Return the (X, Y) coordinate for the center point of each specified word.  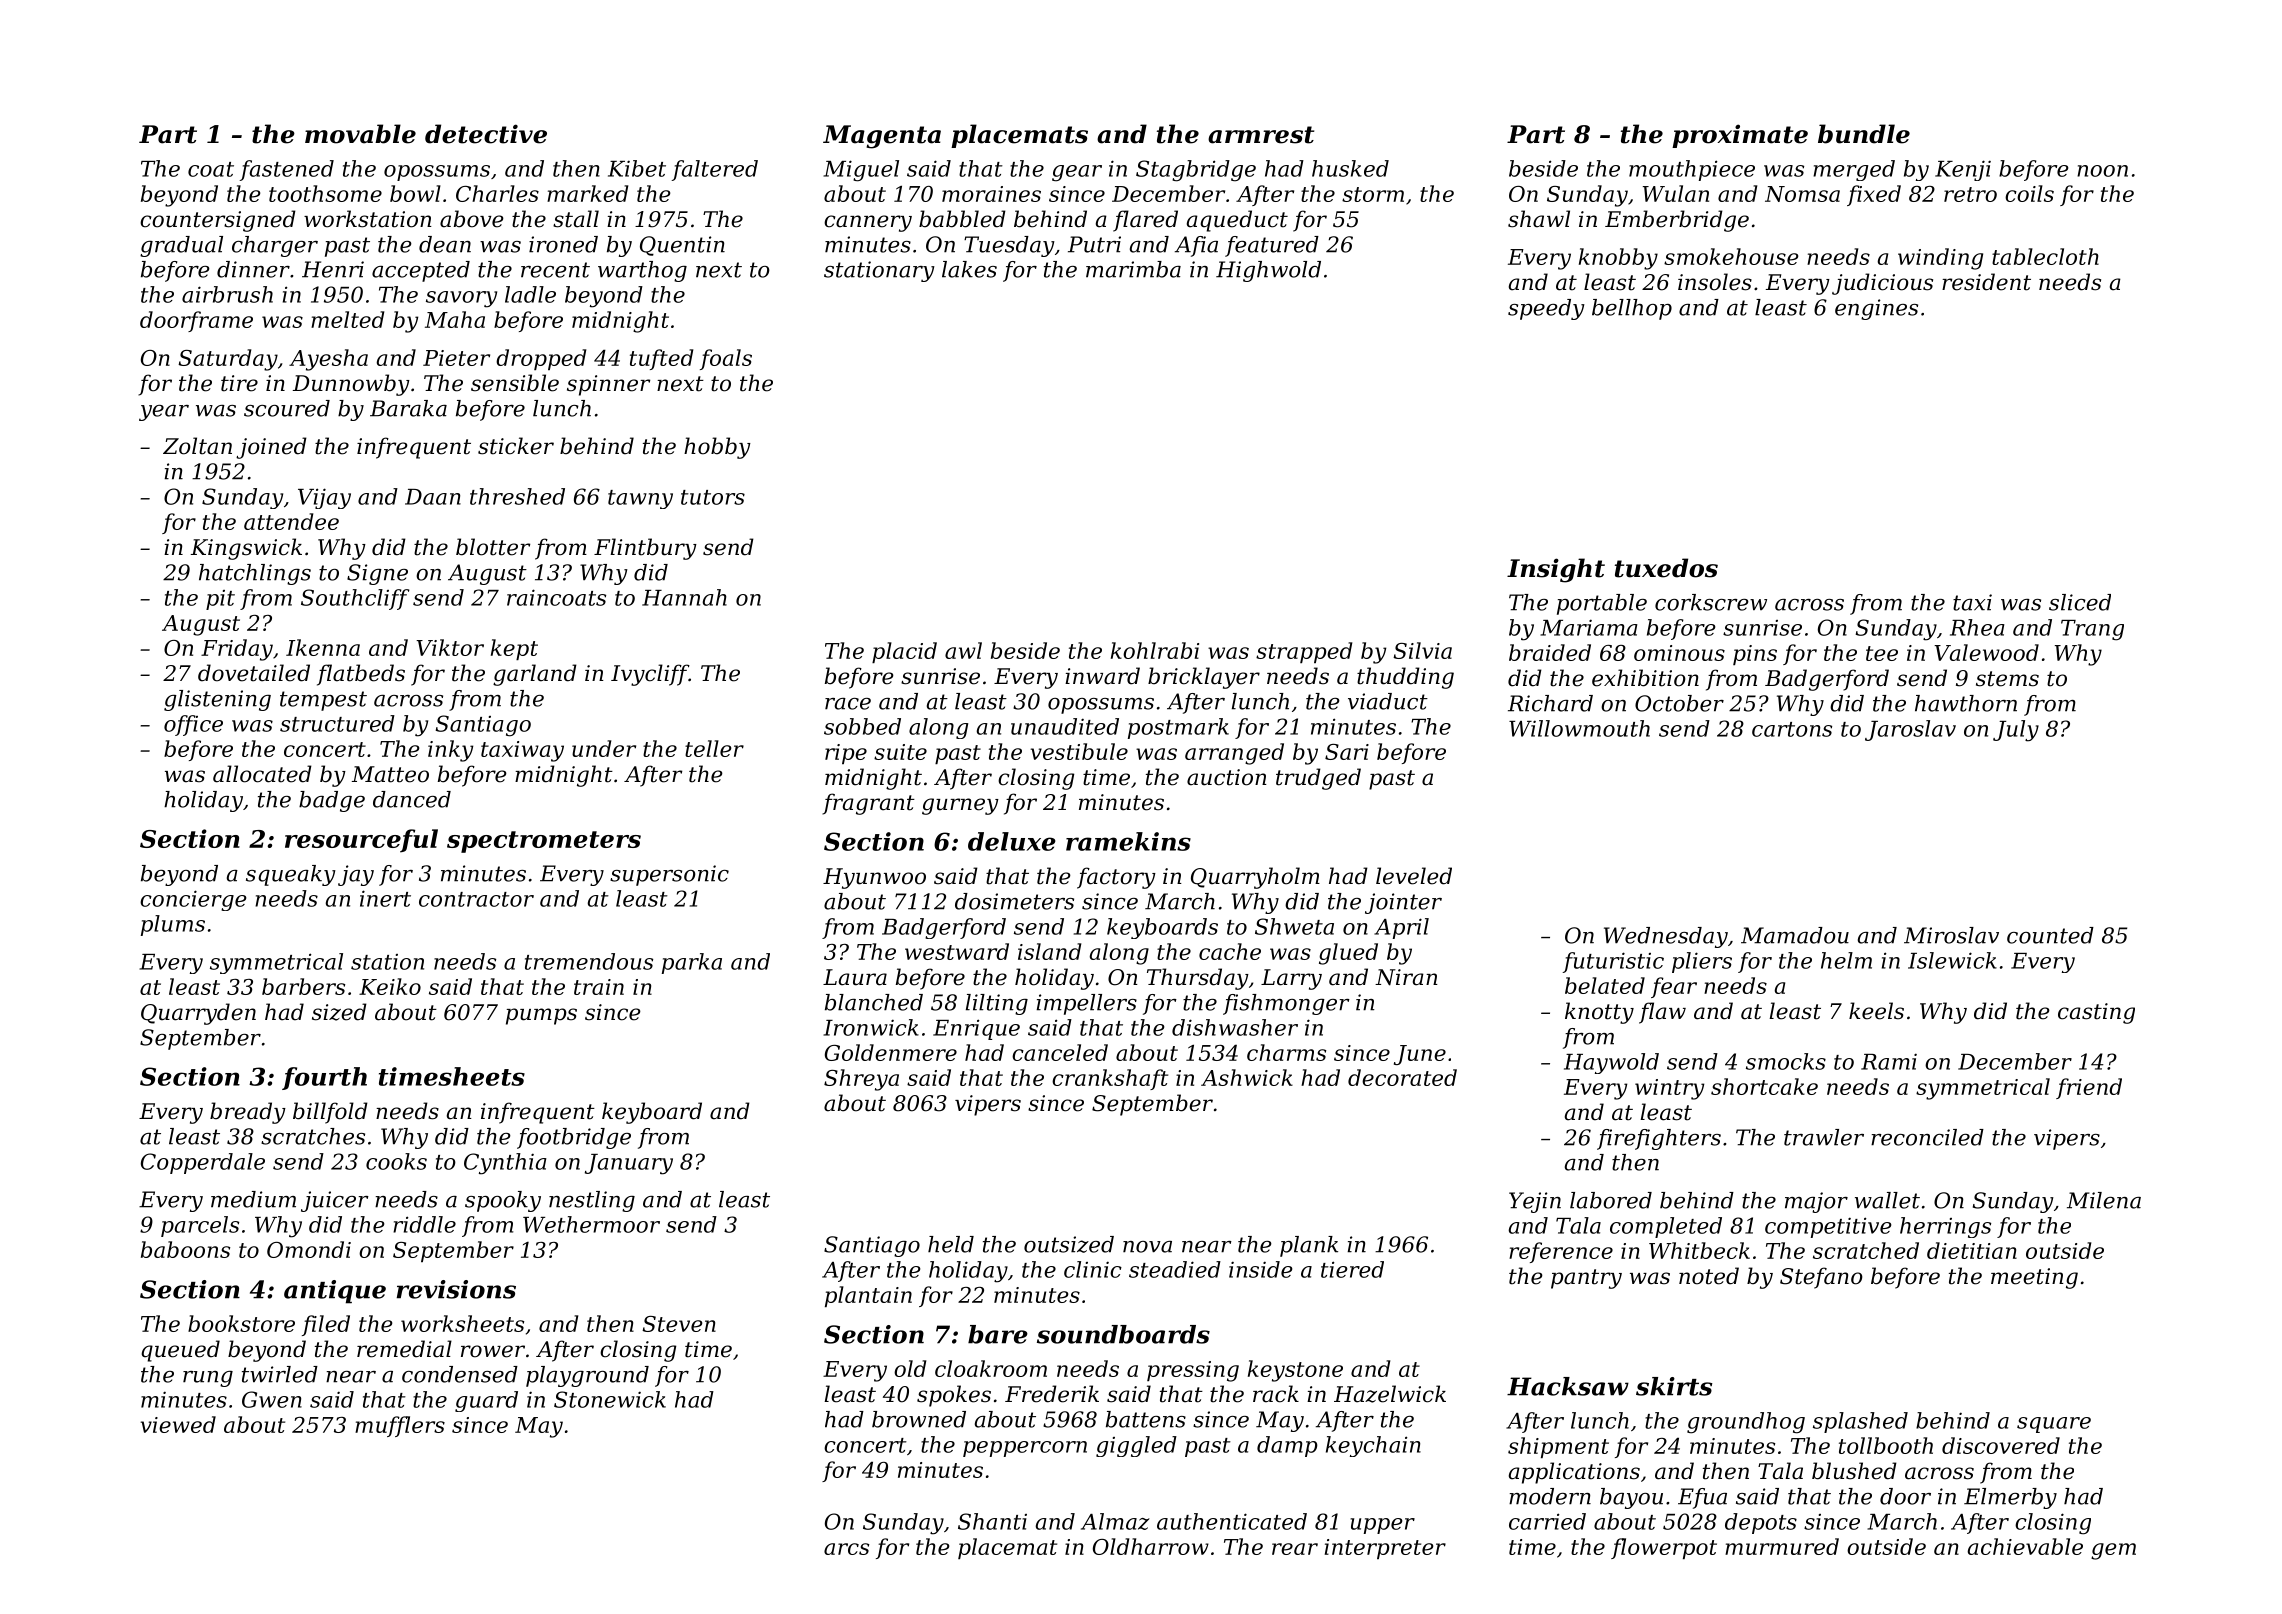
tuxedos (1666, 568)
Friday (237, 650)
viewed (178, 1424)
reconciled (1927, 1137)
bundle (1864, 134)
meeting (2034, 1278)
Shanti (992, 1521)
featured (1272, 246)
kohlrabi (1155, 650)
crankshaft (1110, 1079)
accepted (421, 271)
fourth (324, 1078)
